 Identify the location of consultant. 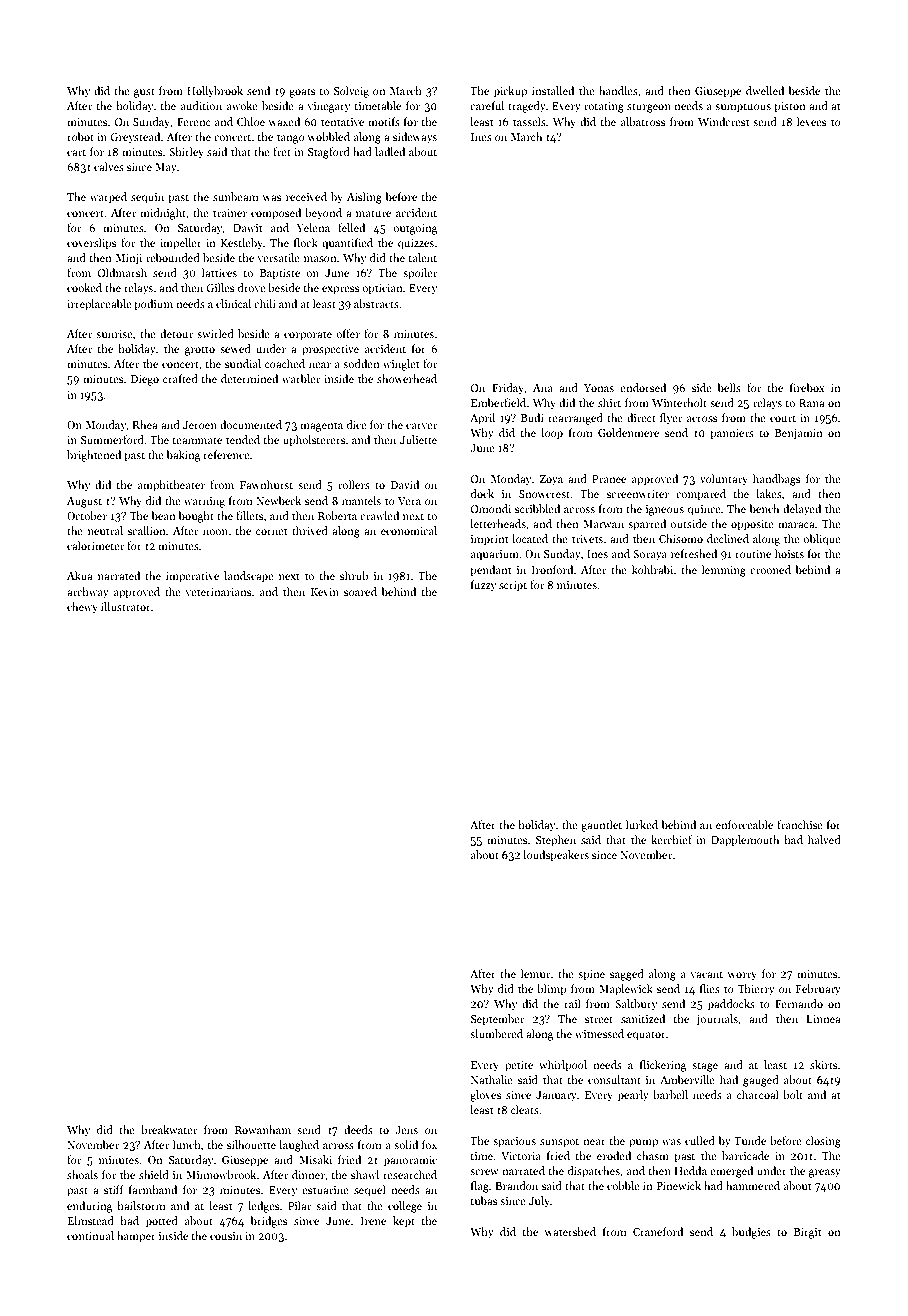
(614, 1079).
